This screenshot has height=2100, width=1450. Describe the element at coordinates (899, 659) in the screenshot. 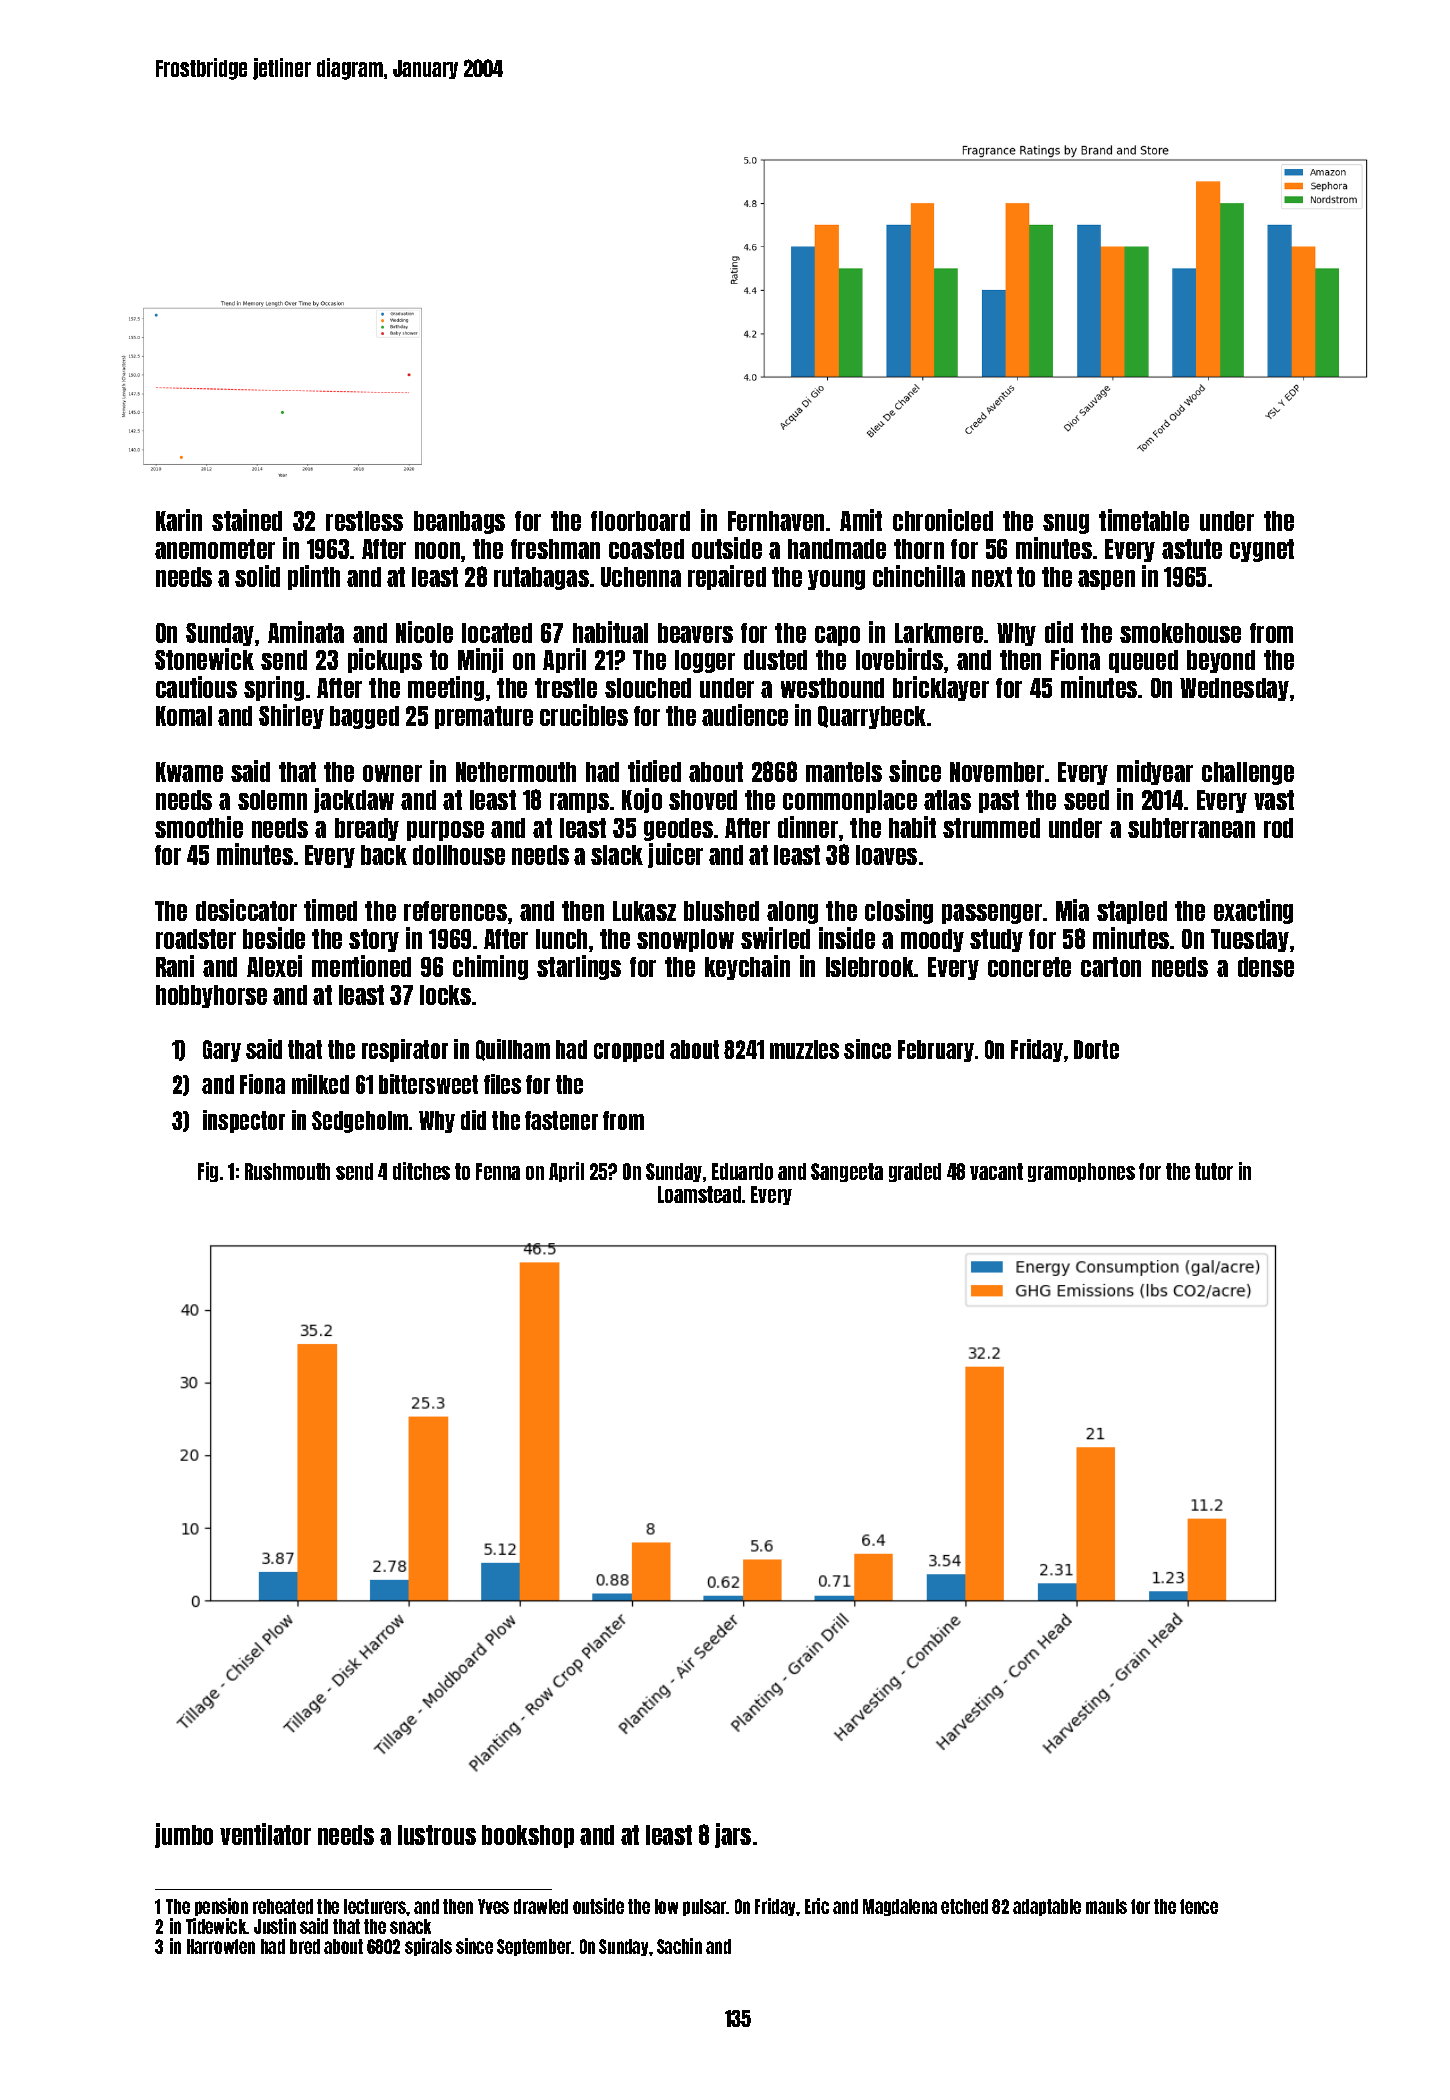

I see `lovebirds` at that location.
